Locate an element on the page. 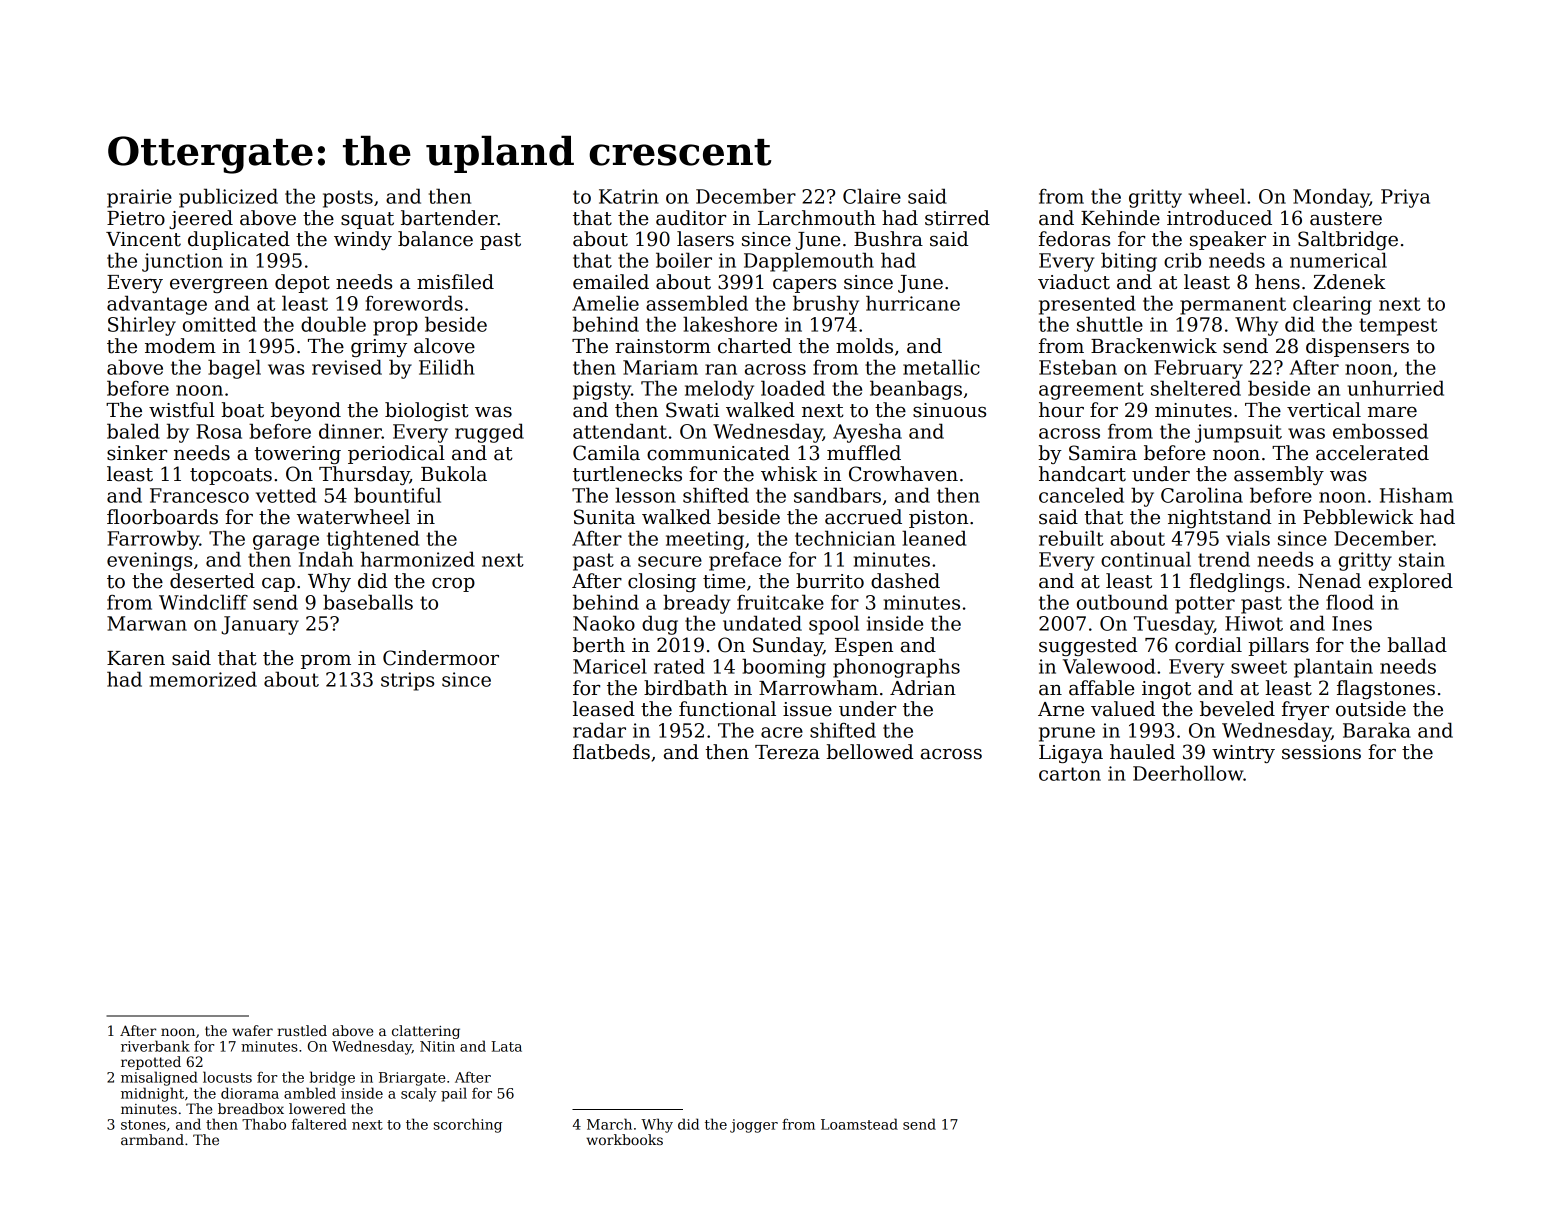  Lata is located at coordinates (506, 1046).
